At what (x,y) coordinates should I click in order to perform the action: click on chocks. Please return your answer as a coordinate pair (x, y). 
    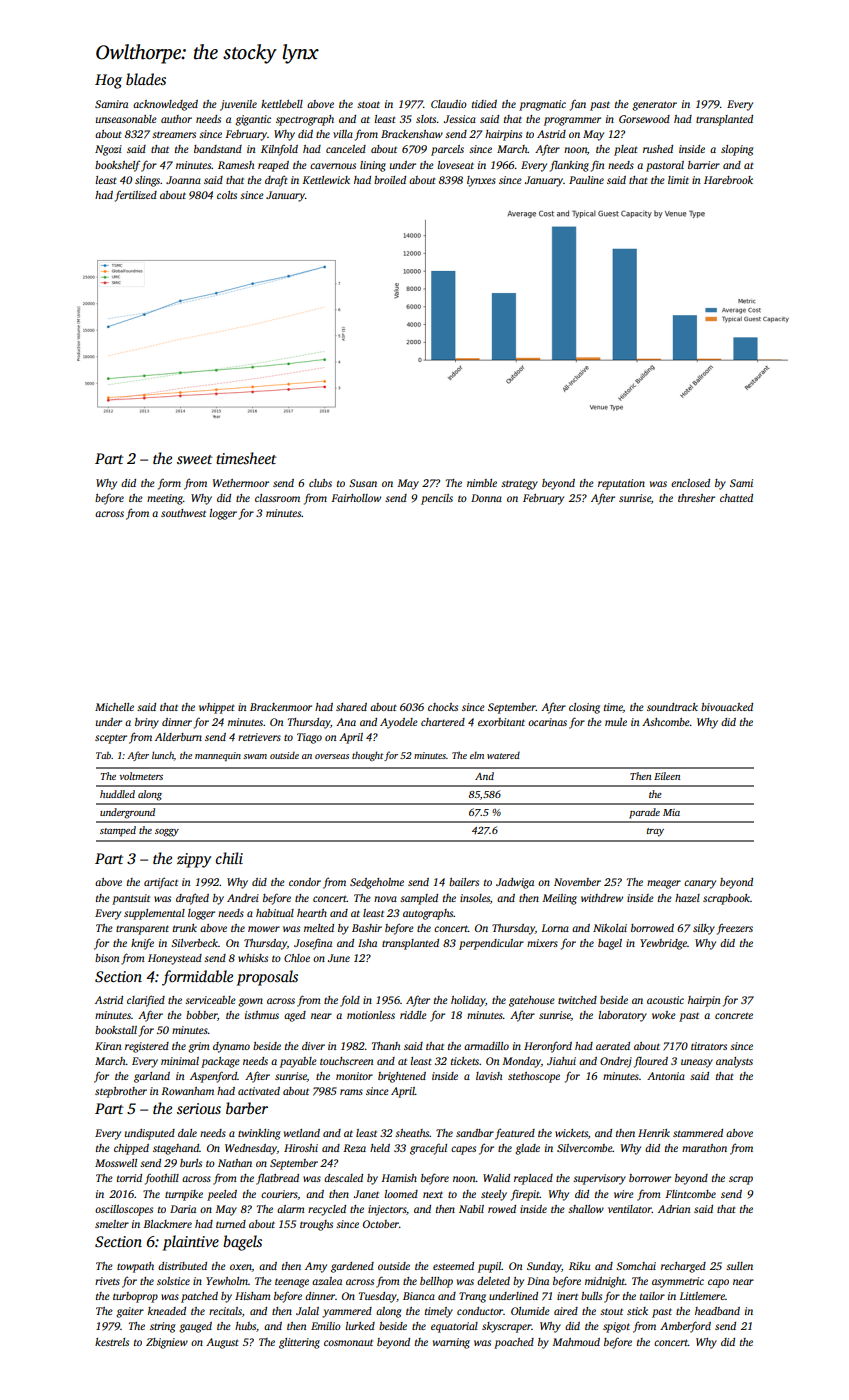
    Looking at the image, I should click on (443, 707).
